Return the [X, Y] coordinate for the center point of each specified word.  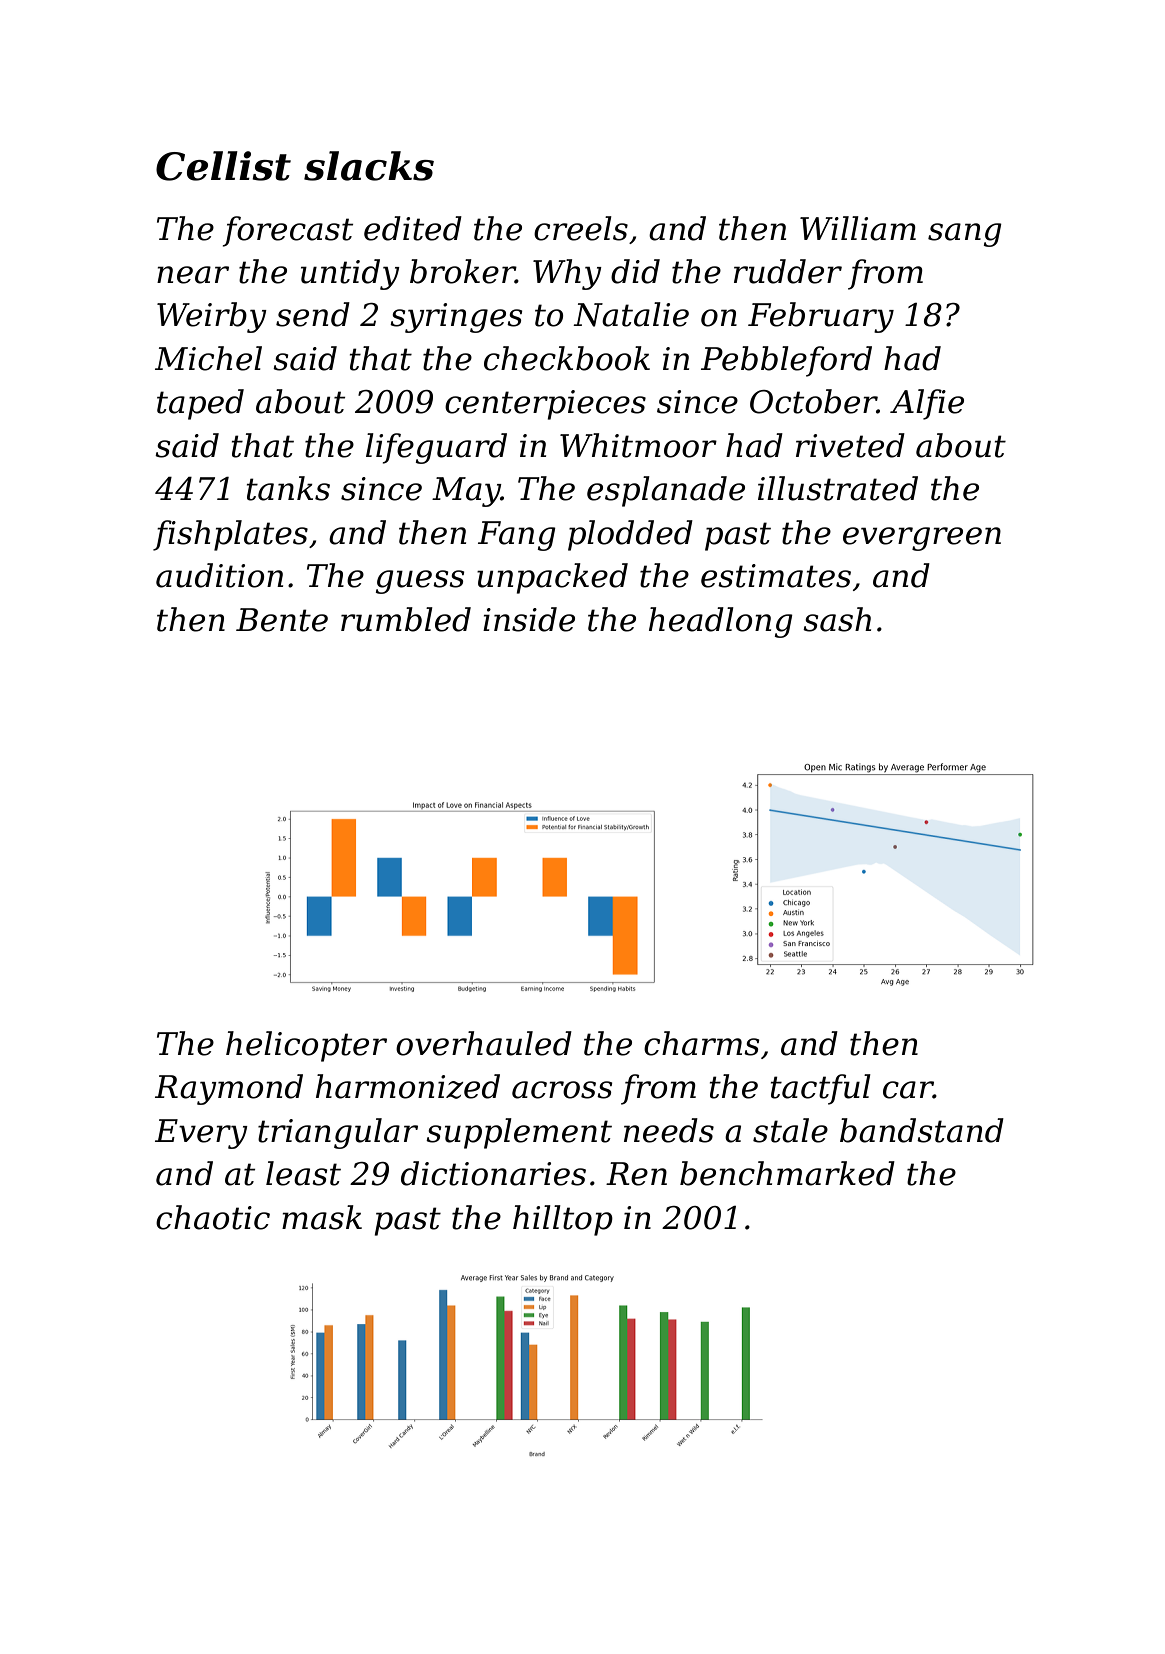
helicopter [306, 1046]
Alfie [927, 404]
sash [837, 619]
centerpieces [545, 405]
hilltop [563, 1220]
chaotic [213, 1217]
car [908, 1090]
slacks [369, 166]
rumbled [406, 619]
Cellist [223, 166]
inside [529, 619]
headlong [721, 622]
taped [200, 404]
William [858, 228]
